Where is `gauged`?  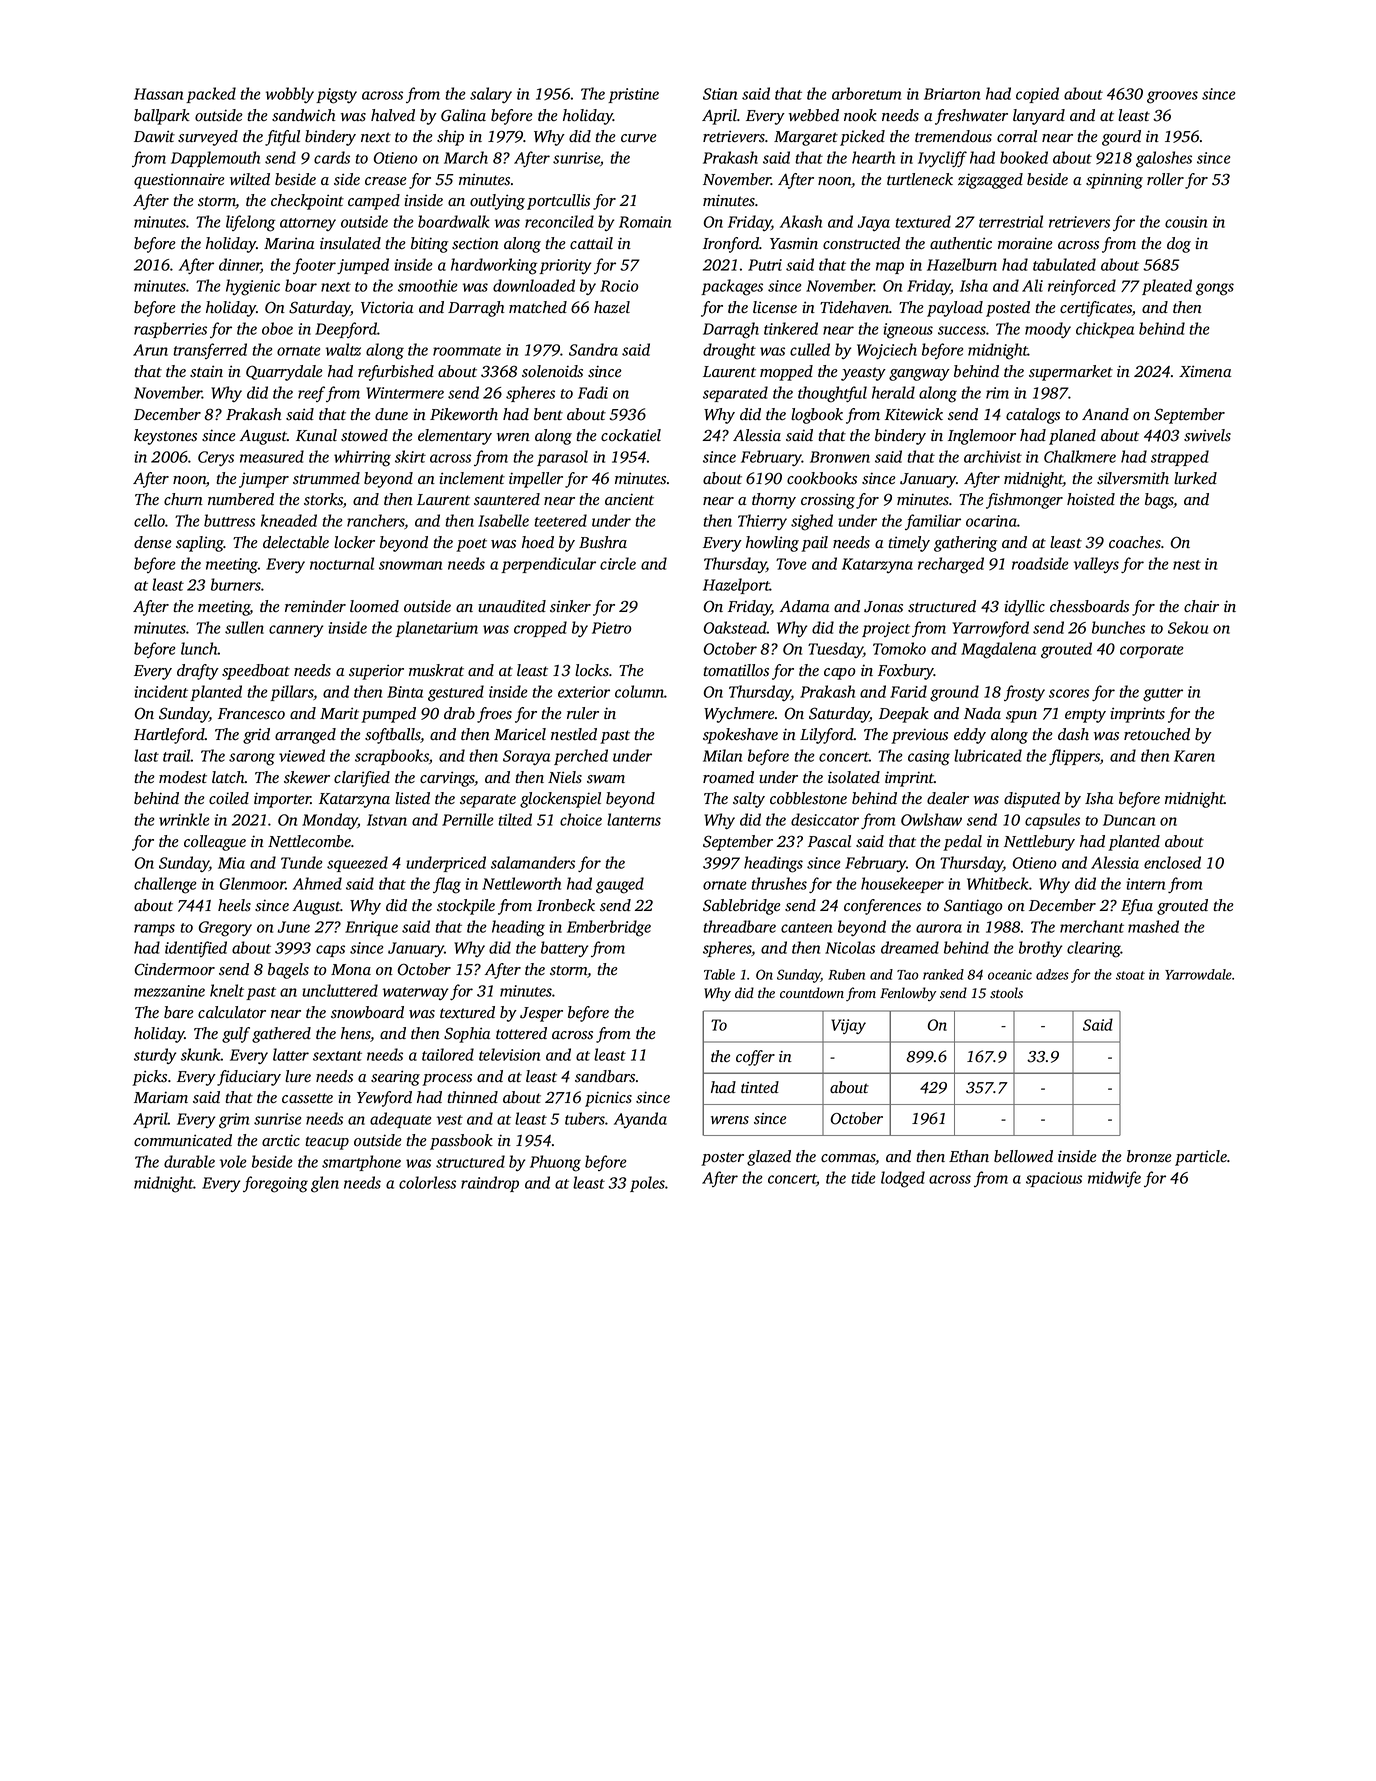 gauged is located at coordinates (620, 885).
